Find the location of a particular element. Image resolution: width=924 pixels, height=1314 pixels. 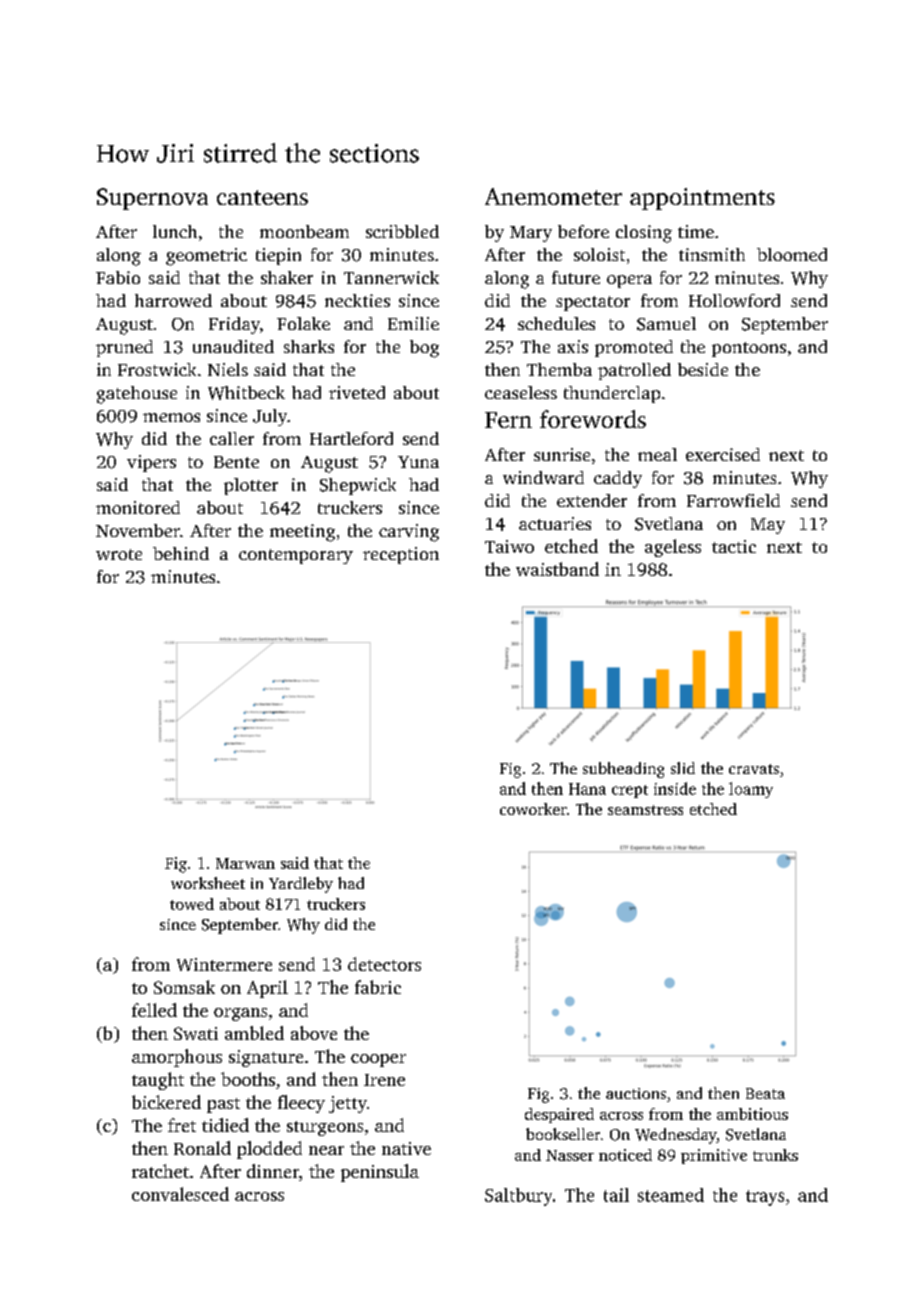

Farrowfield is located at coordinates (733, 500).
